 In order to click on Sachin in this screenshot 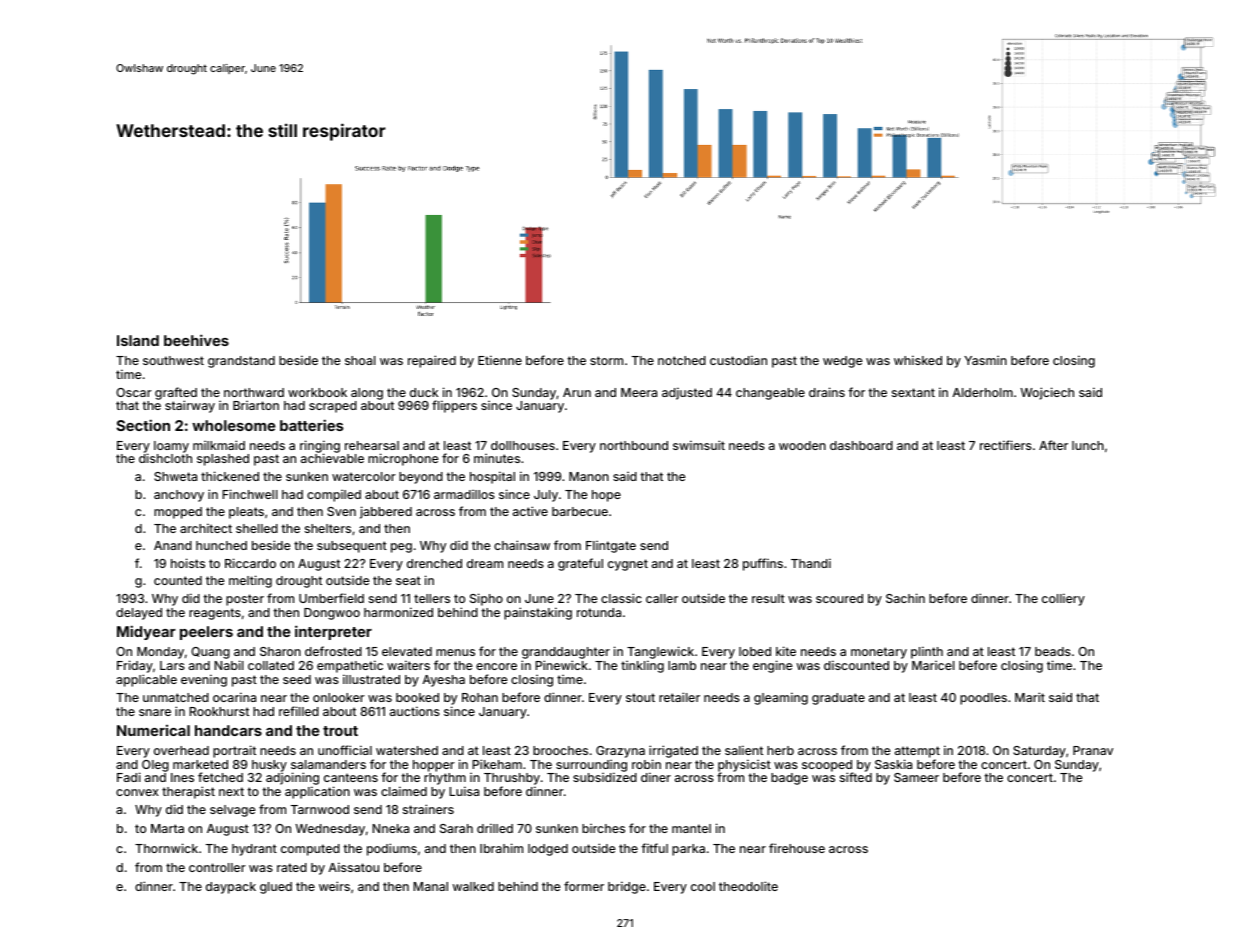, I will do `click(905, 598)`.
